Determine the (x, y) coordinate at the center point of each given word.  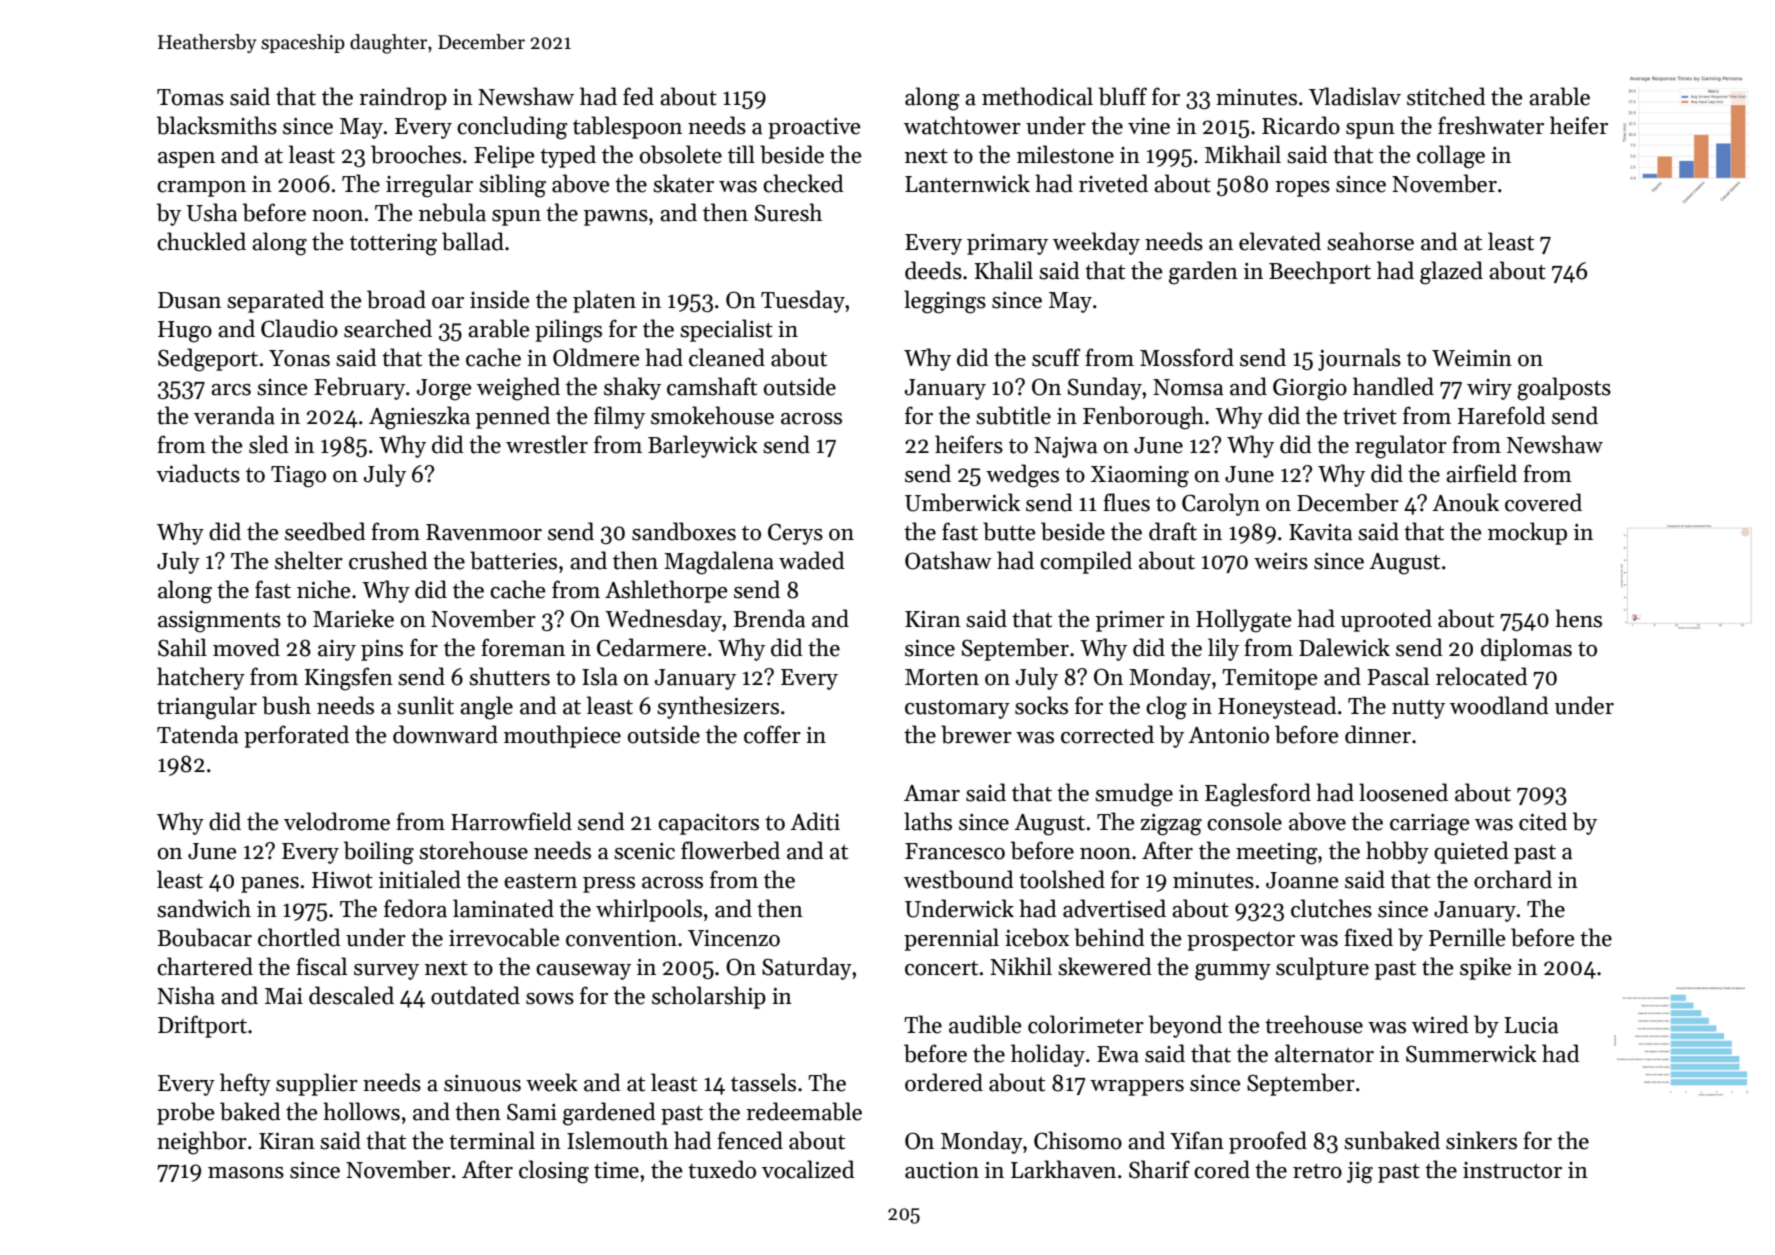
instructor (1512, 1170)
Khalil (1003, 270)
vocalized (808, 1169)
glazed (1451, 273)
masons (246, 1173)
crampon (201, 189)
